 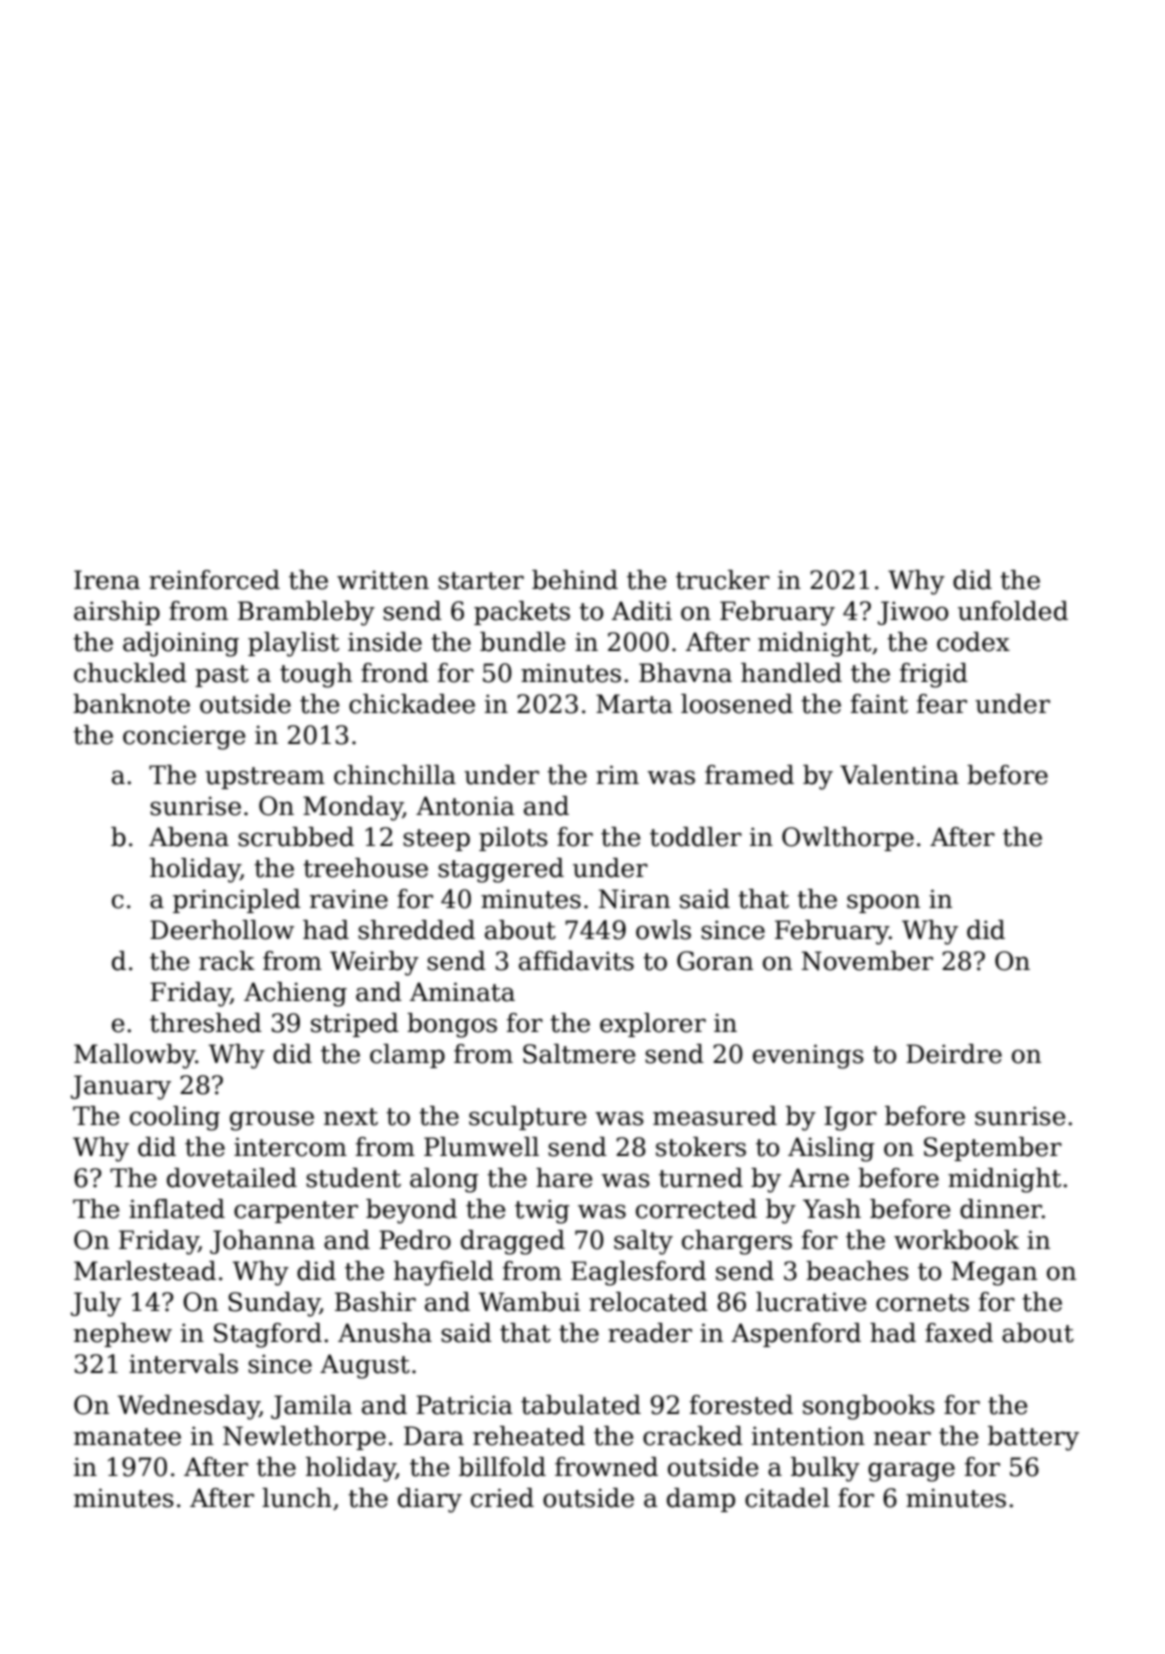 I want to click on frond, so click(x=395, y=673).
